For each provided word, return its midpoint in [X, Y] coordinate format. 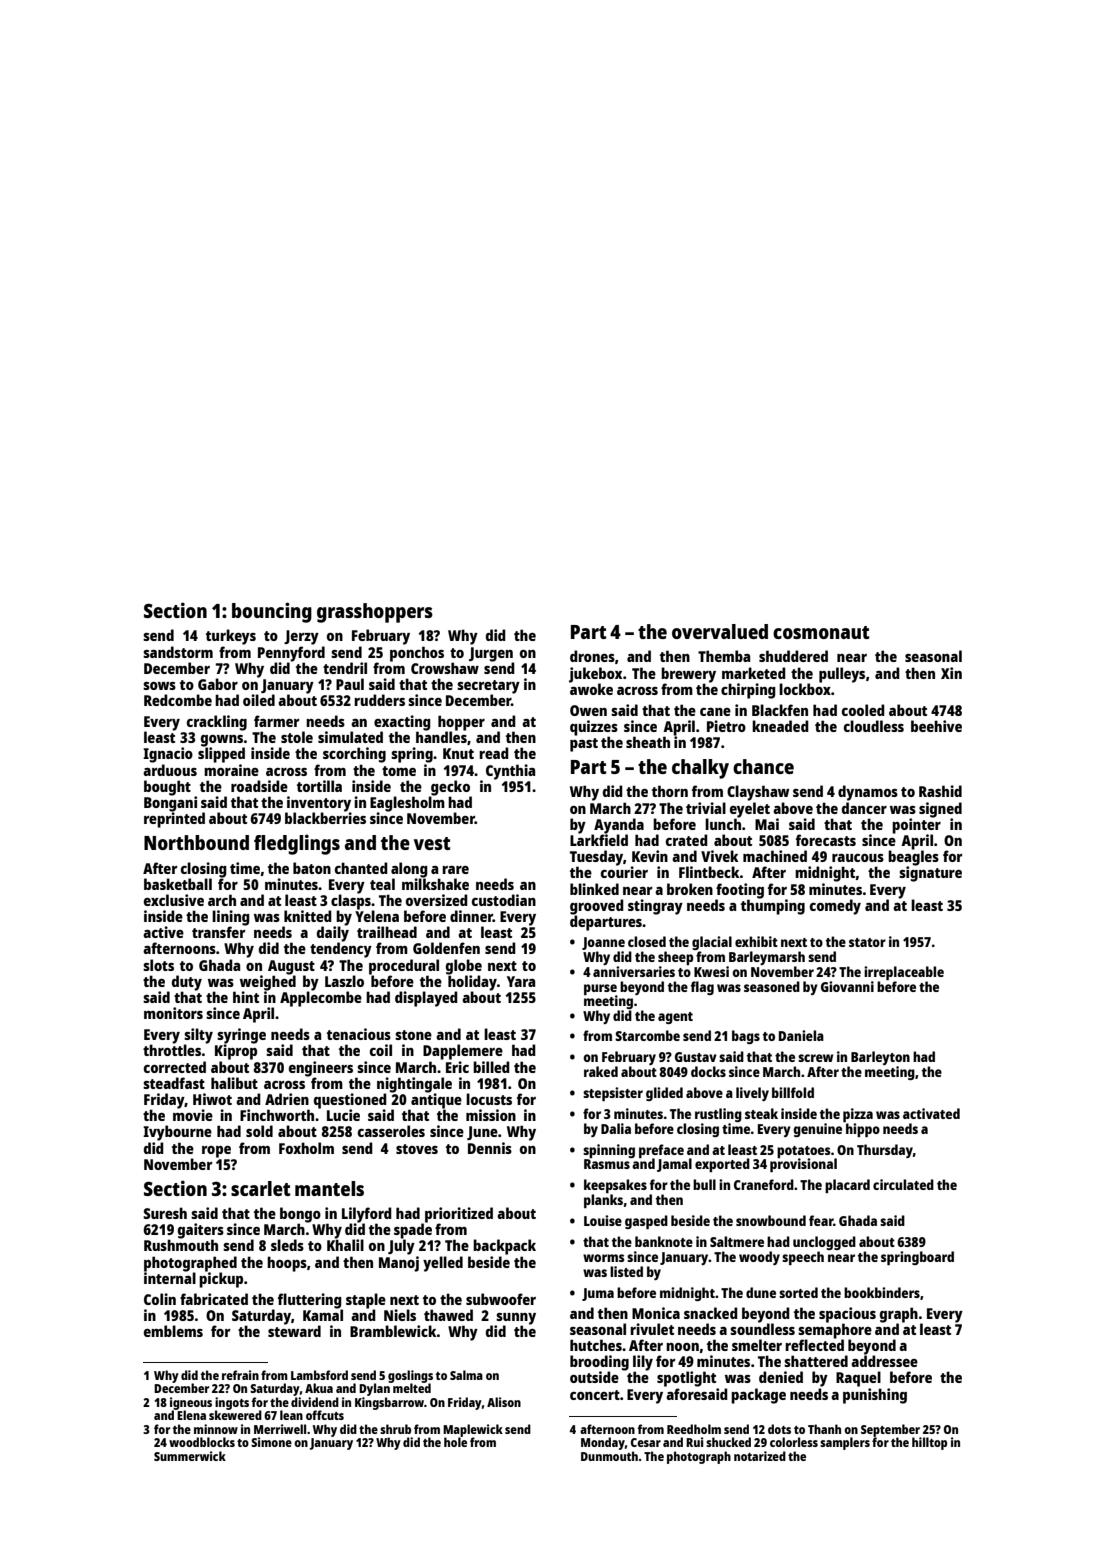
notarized [760, 1456]
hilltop [929, 1443]
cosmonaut [821, 632]
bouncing [272, 612]
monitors [173, 1013]
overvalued [720, 631]
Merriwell [280, 1429]
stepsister [613, 1094]
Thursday [885, 1151]
